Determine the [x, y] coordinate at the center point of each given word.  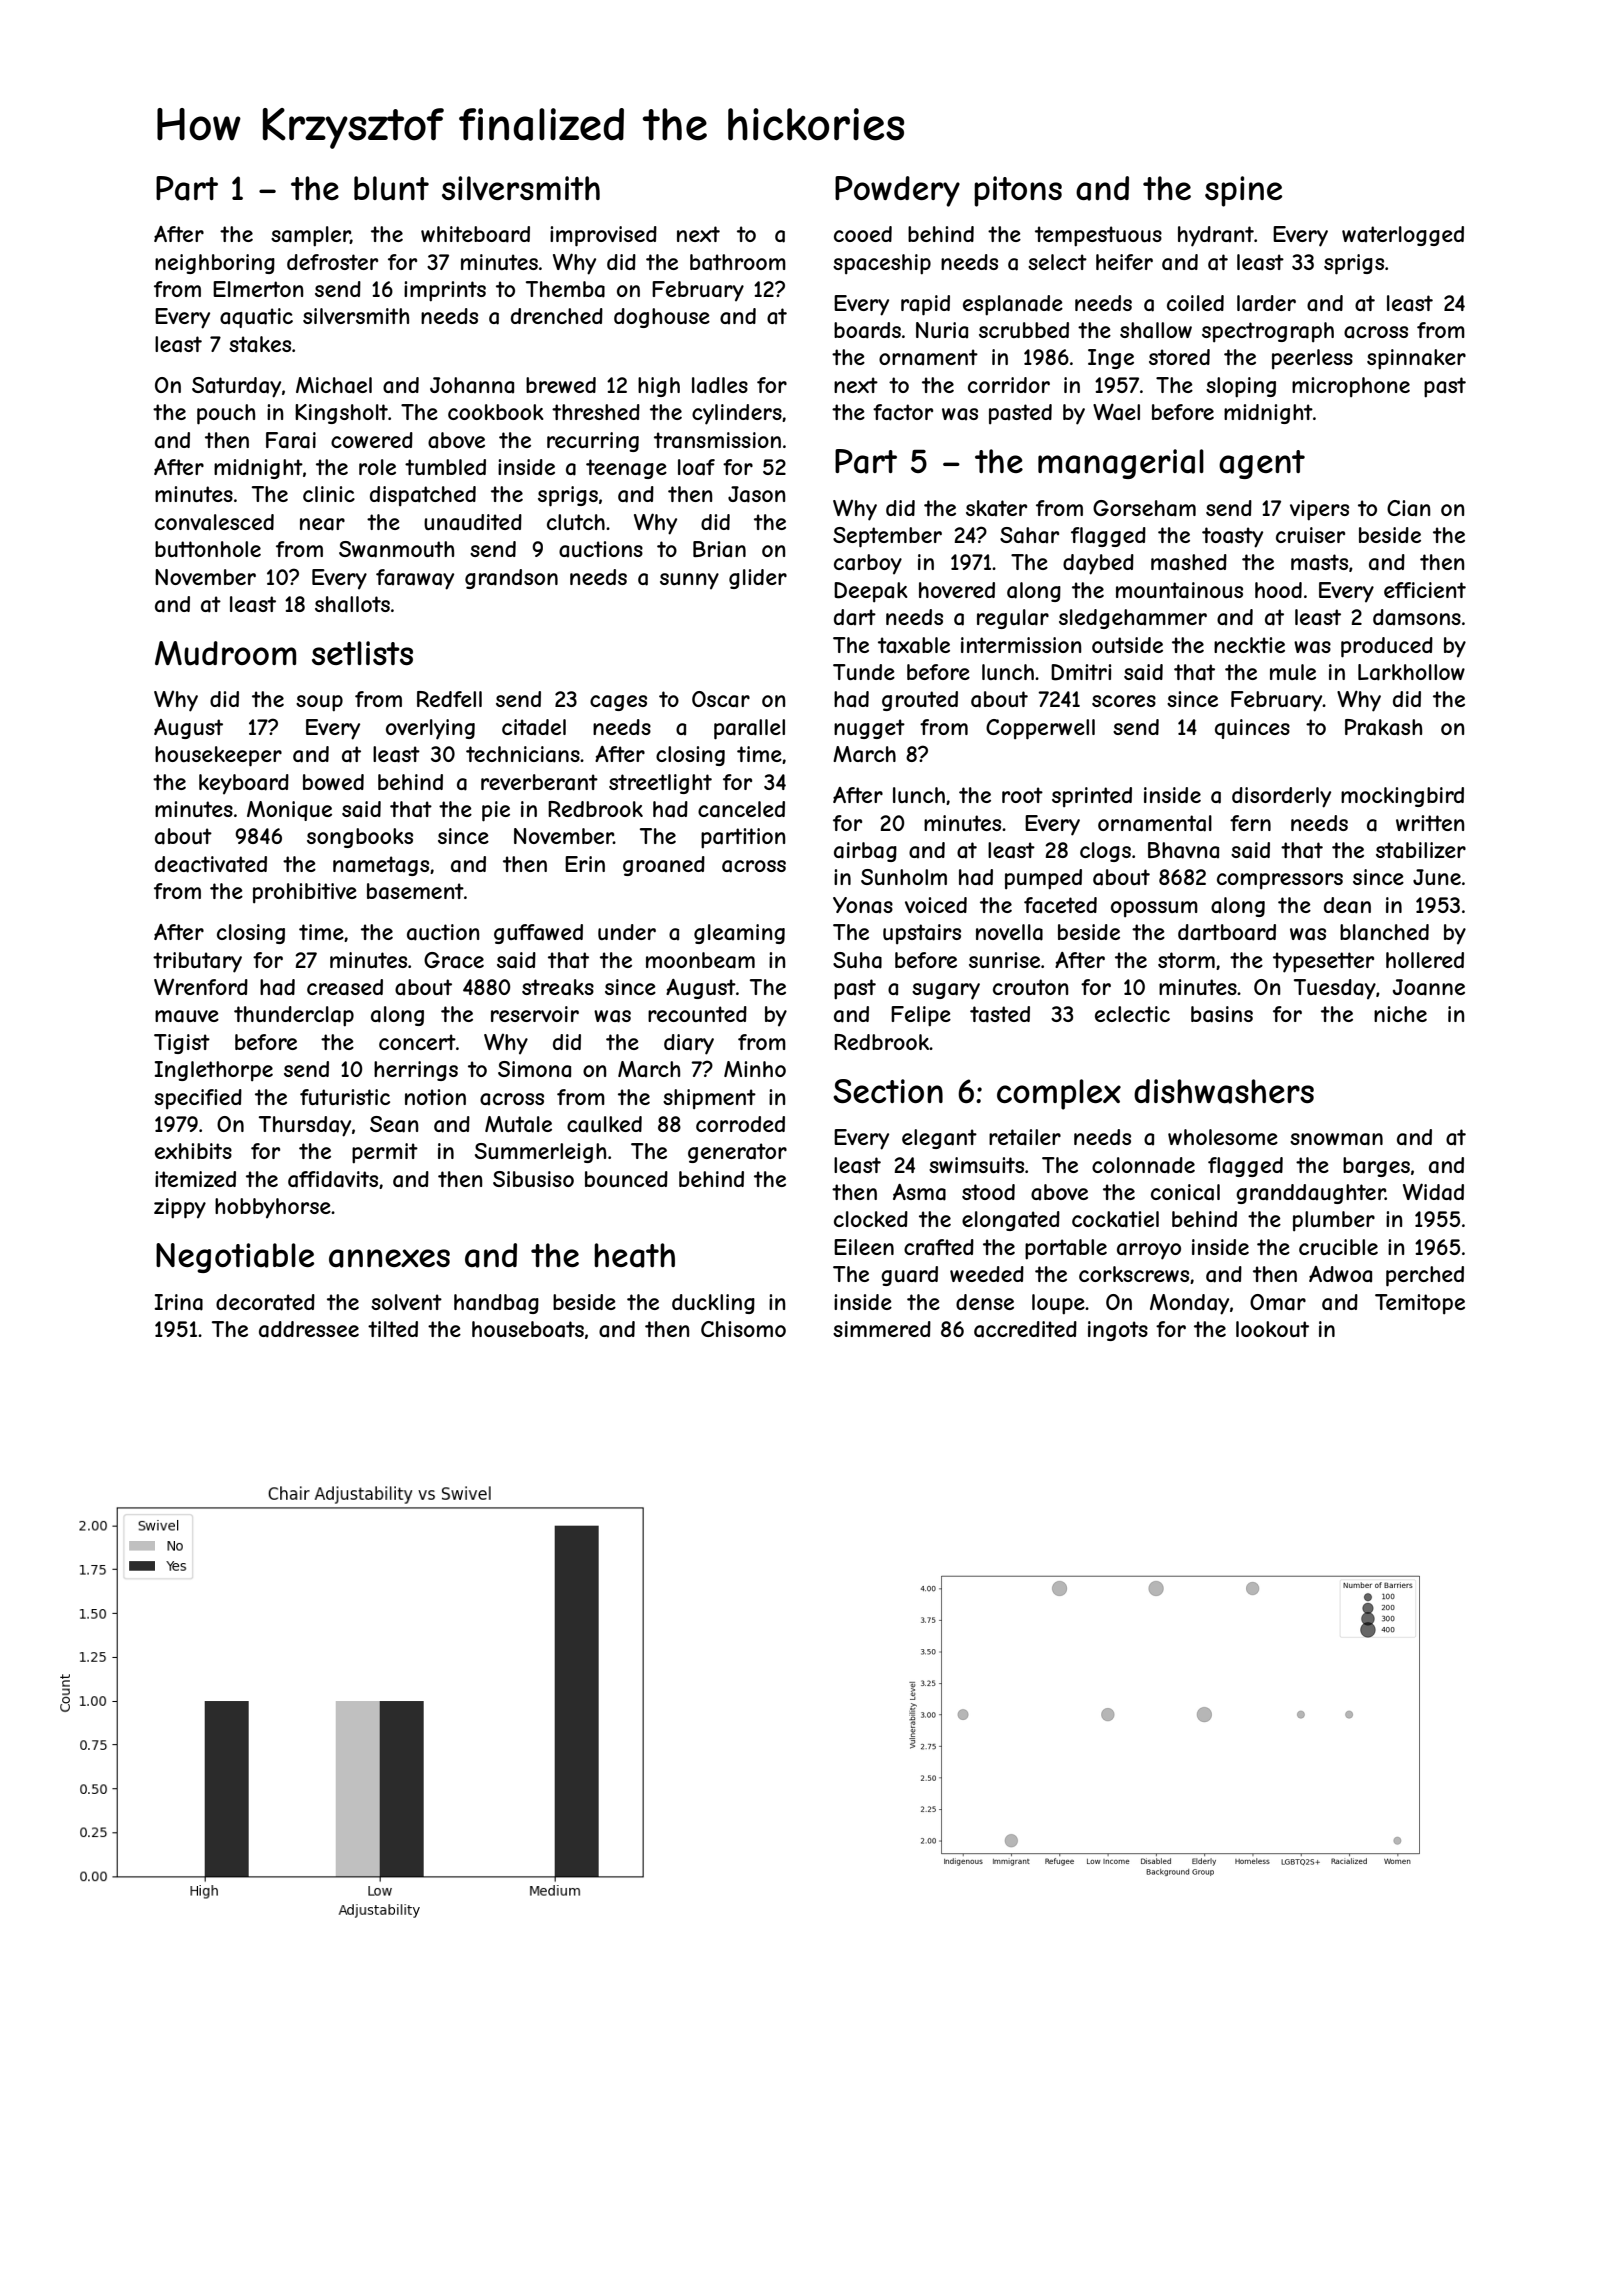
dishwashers [1224, 1091]
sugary [946, 991]
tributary [197, 962]
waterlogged [1403, 236]
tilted [393, 1329]
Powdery [897, 191]
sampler [311, 236]
